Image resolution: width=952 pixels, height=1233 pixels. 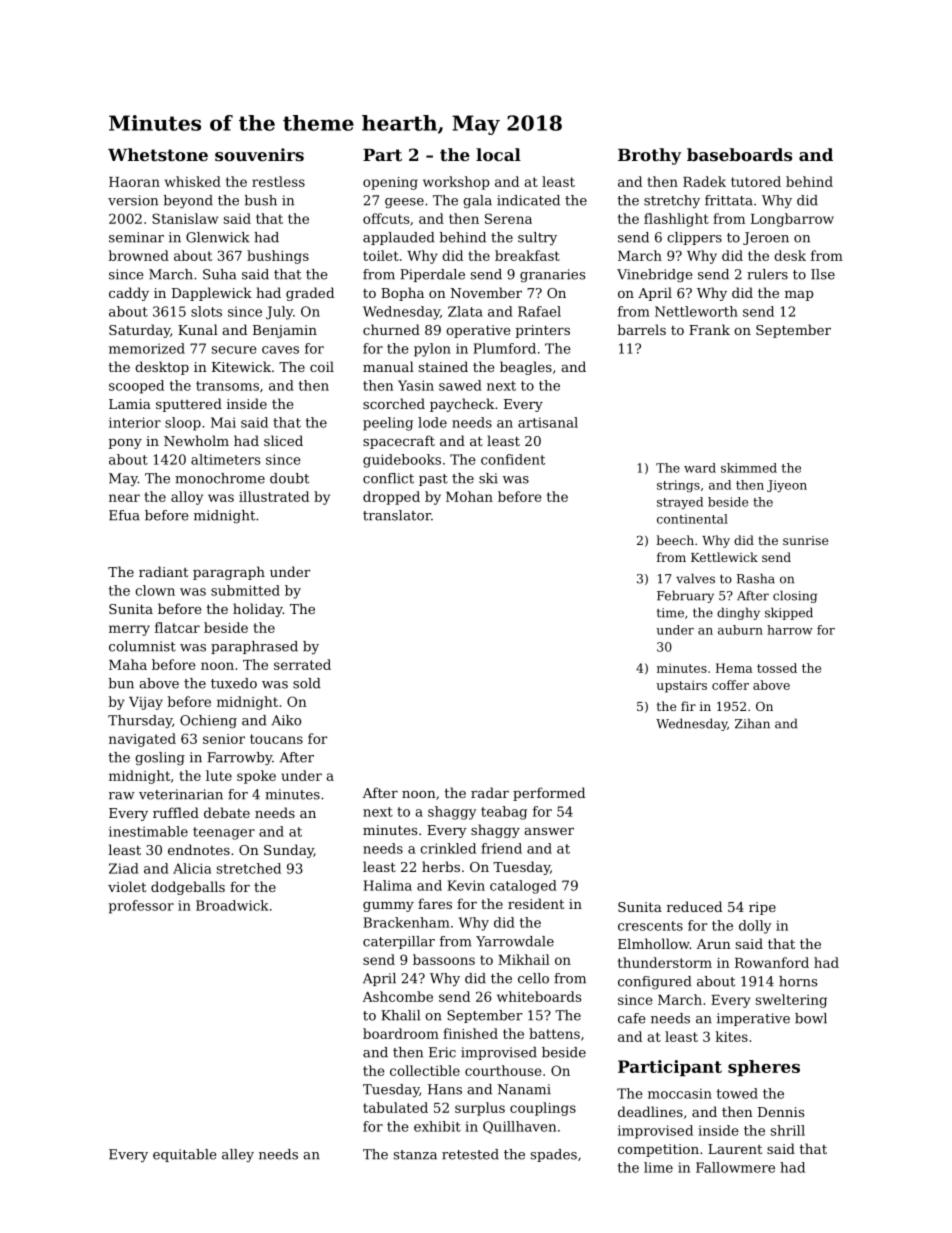 What do you see at coordinates (554, 1155) in the image?
I see `spades` at bounding box center [554, 1155].
